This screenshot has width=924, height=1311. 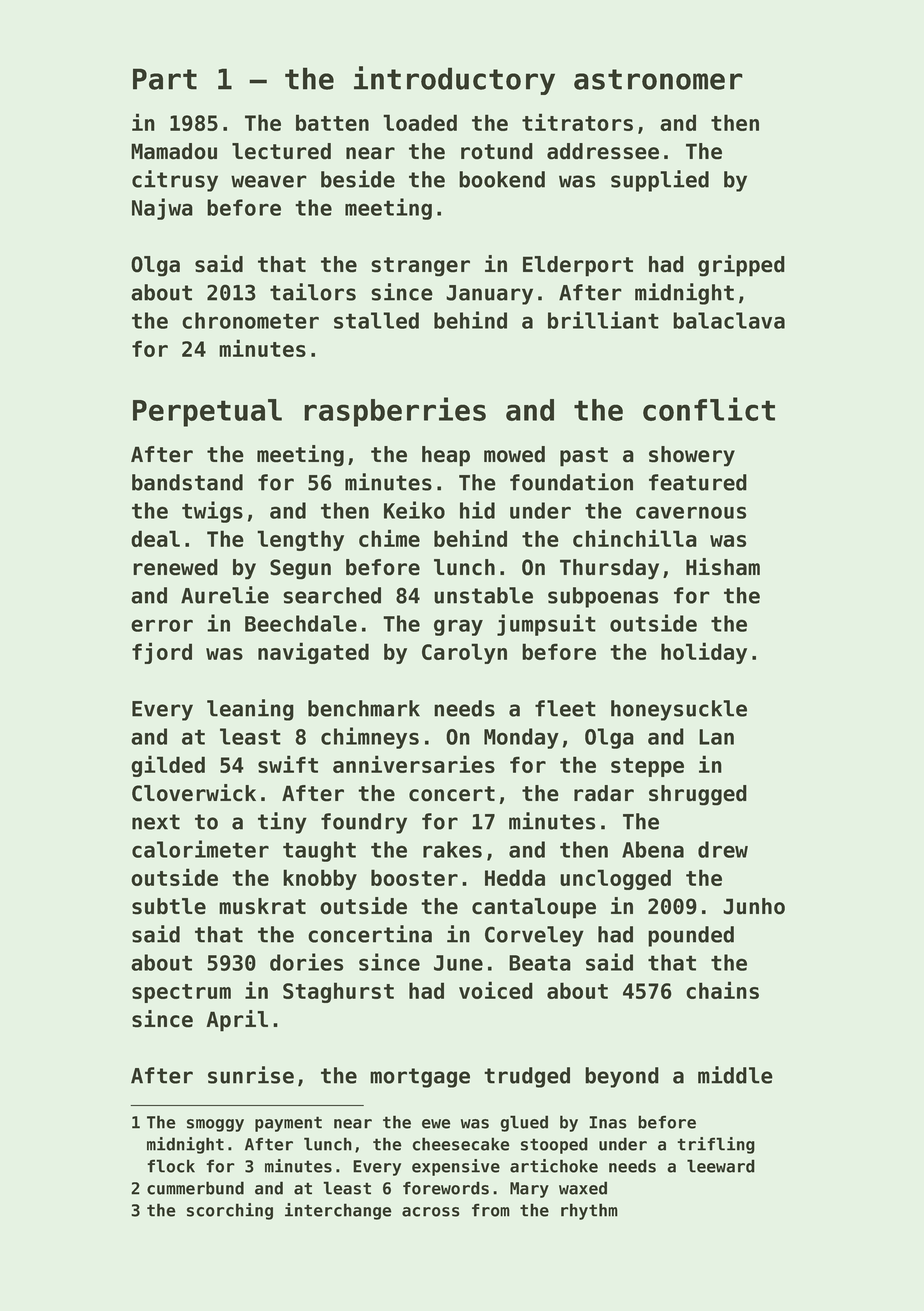 What do you see at coordinates (376, 320) in the screenshot?
I see `stalled` at bounding box center [376, 320].
